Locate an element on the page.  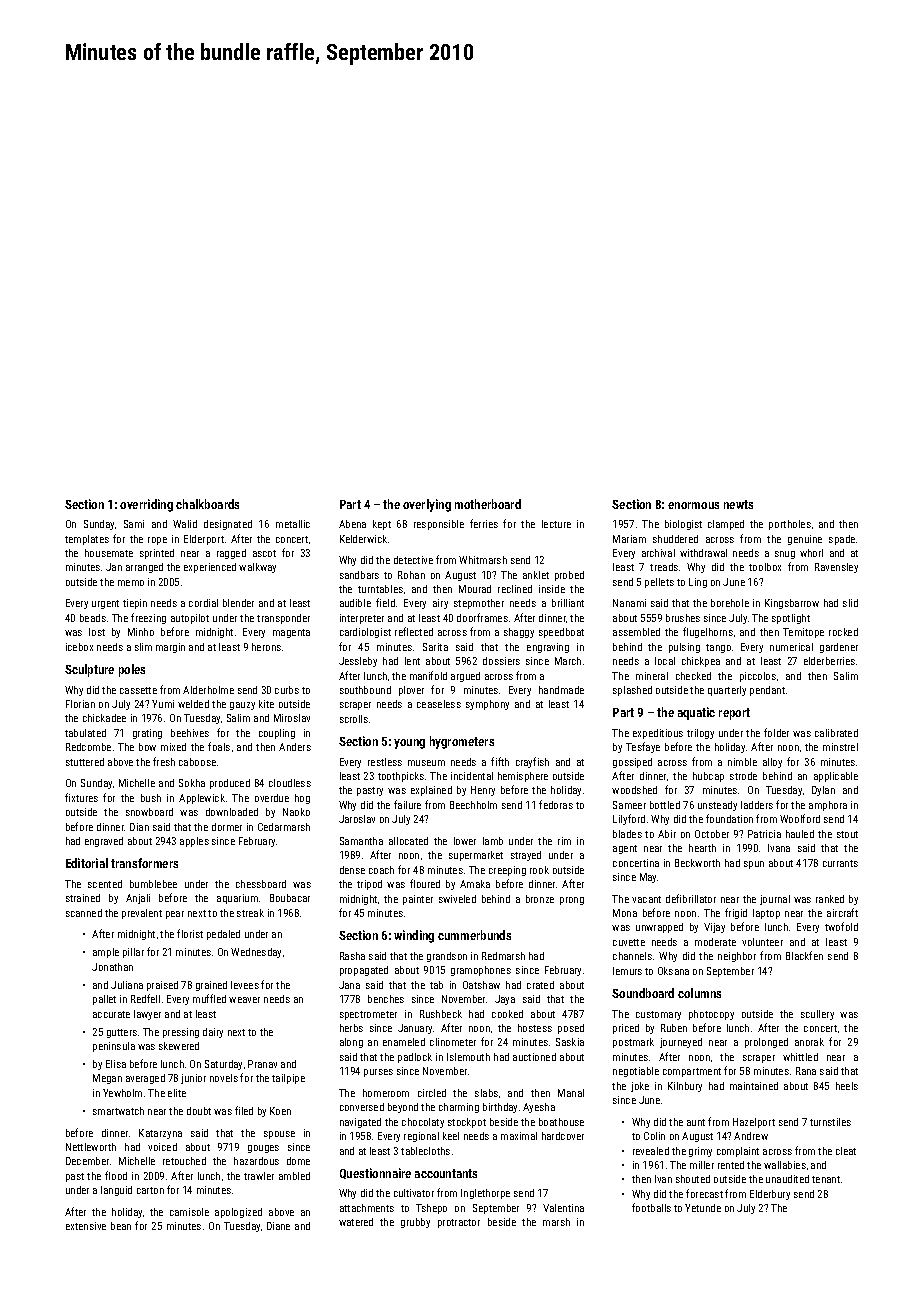
Blackfen is located at coordinates (804, 955).
